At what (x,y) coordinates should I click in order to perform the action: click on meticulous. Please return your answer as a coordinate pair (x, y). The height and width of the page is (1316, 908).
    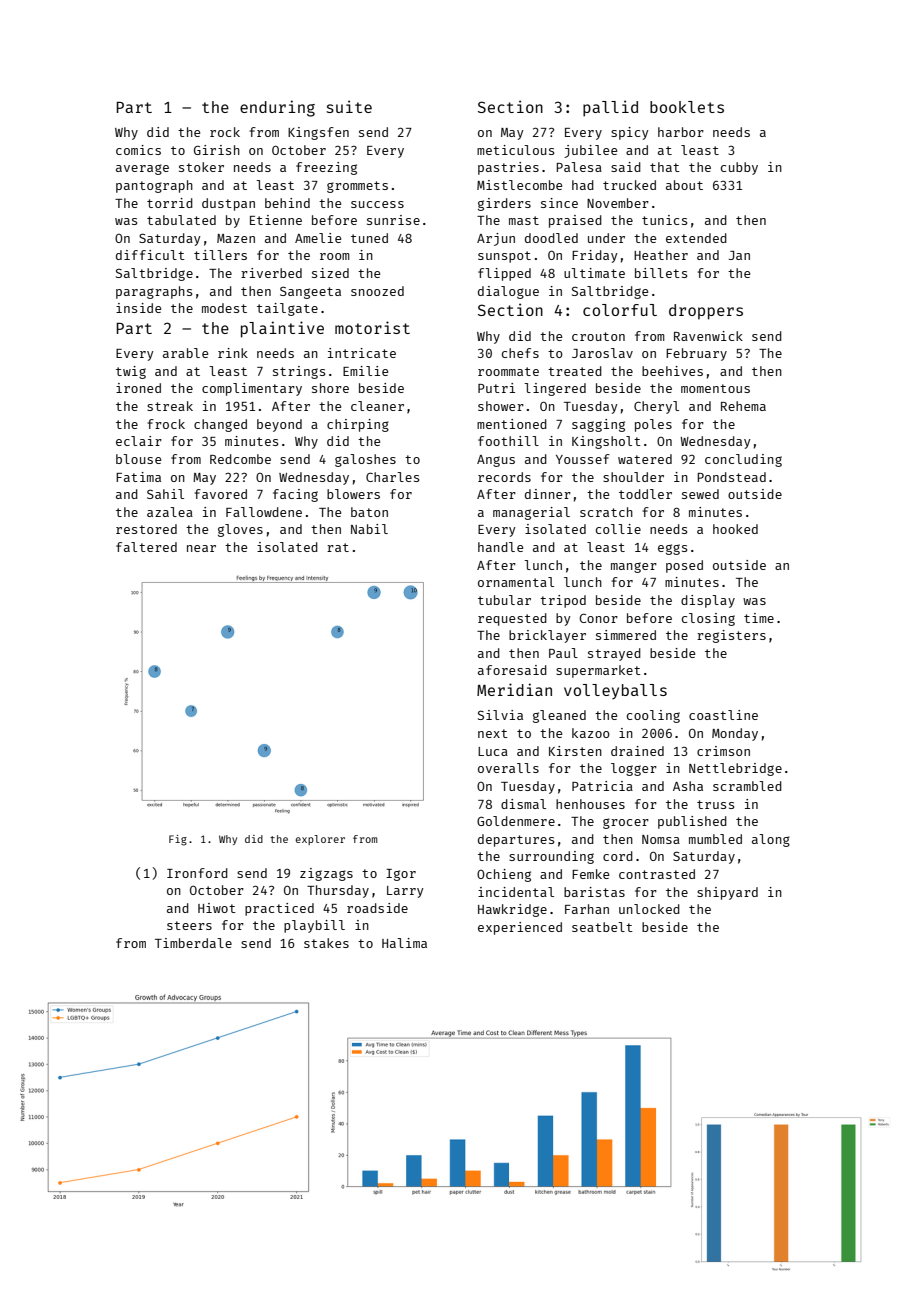
    Looking at the image, I should click on (515, 150).
